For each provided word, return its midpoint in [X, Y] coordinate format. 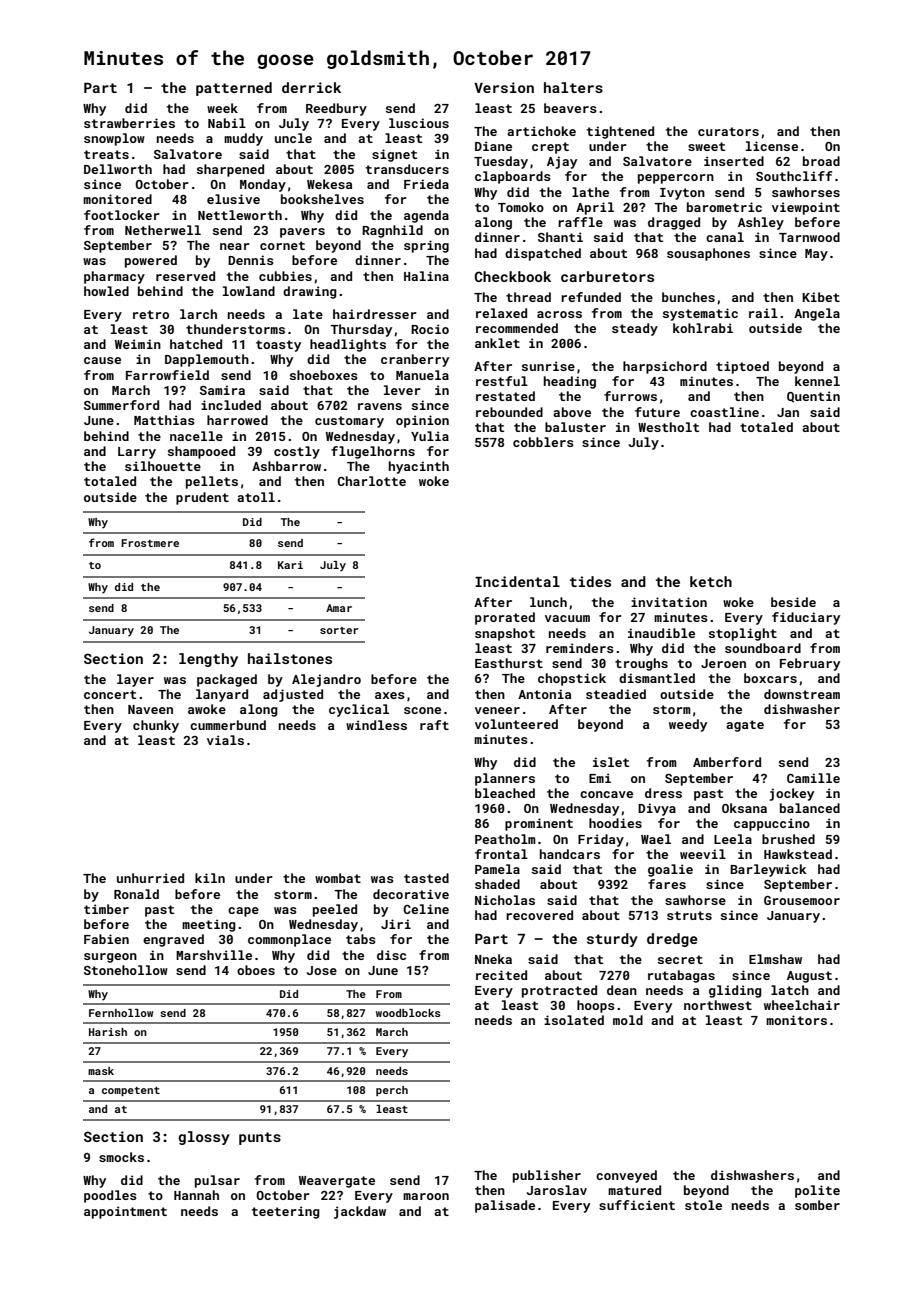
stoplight [743, 634]
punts [260, 1138]
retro [151, 314]
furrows [630, 396]
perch [392, 1091]
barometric [724, 207]
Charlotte [371, 481]
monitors [796, 1020]
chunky [156, 726]
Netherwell [163, 230]
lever [402, 390]
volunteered [516, 724]
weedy [688, 725]
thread [528, 297]
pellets [212, 482]
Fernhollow [121, 1013]
